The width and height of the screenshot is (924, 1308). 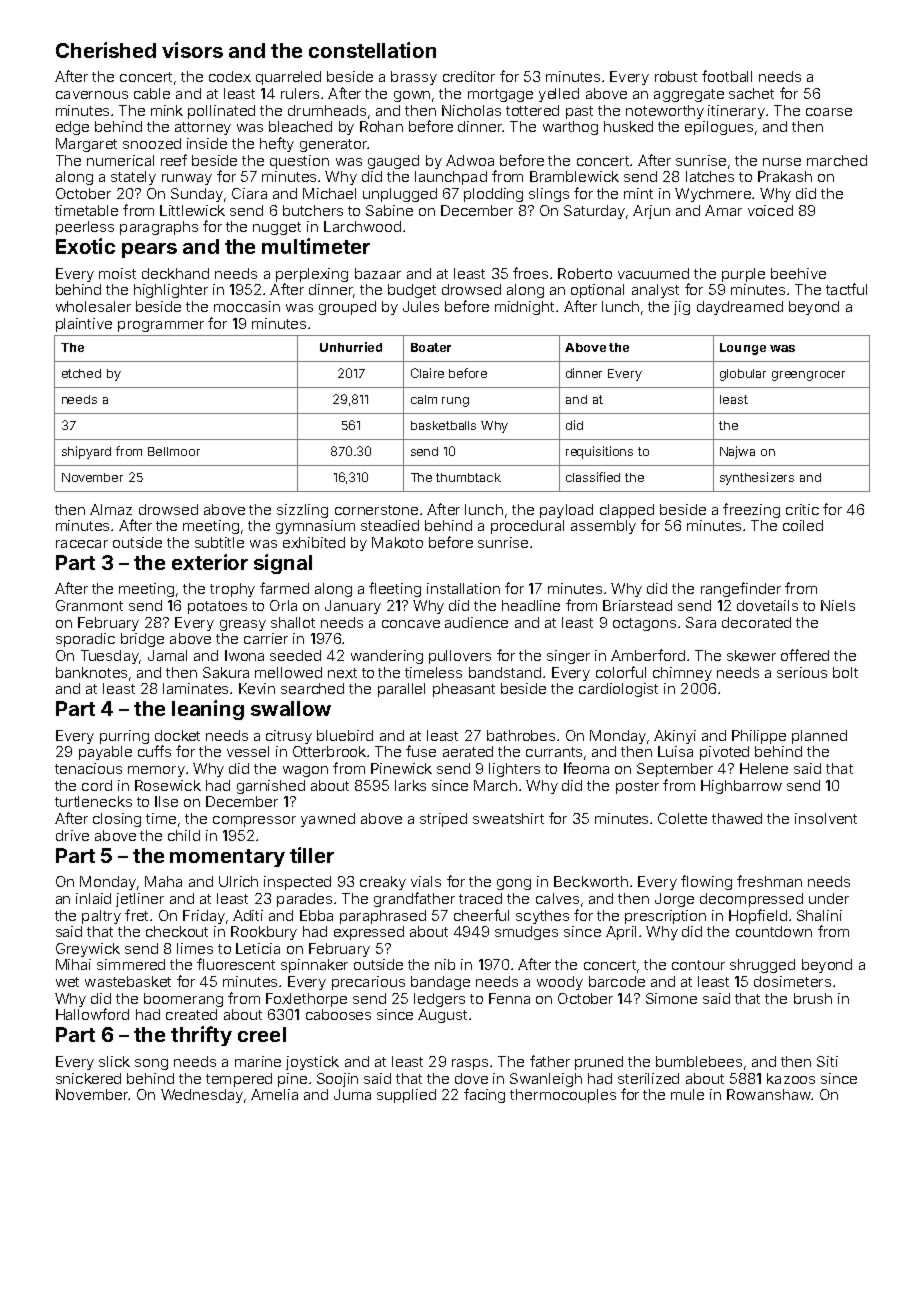 What do you see at coordinates (468, 477) in the screenshot?
I see `thumbtack` at bounding box center [468, 477].
